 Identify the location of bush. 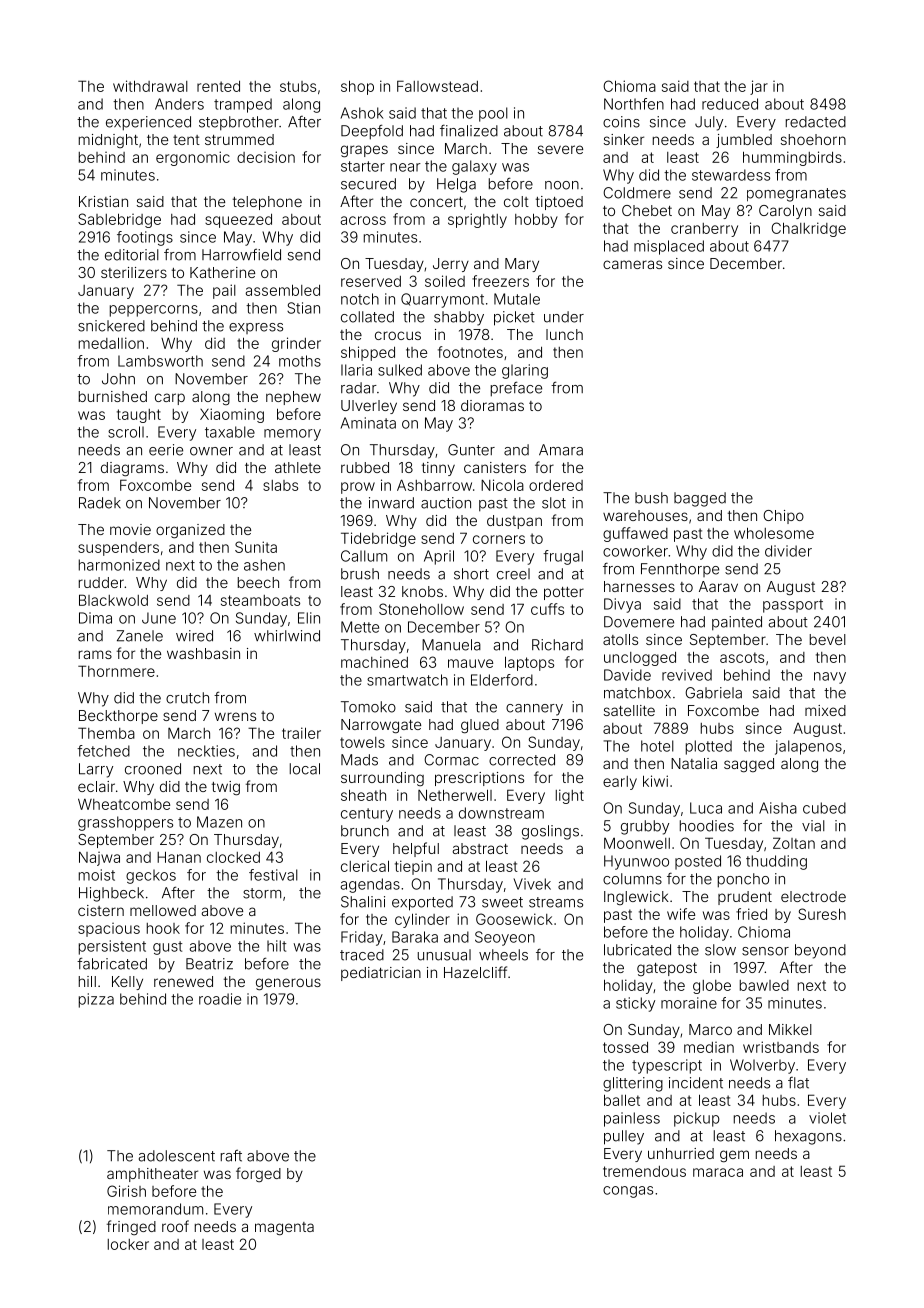
(651, 498).
